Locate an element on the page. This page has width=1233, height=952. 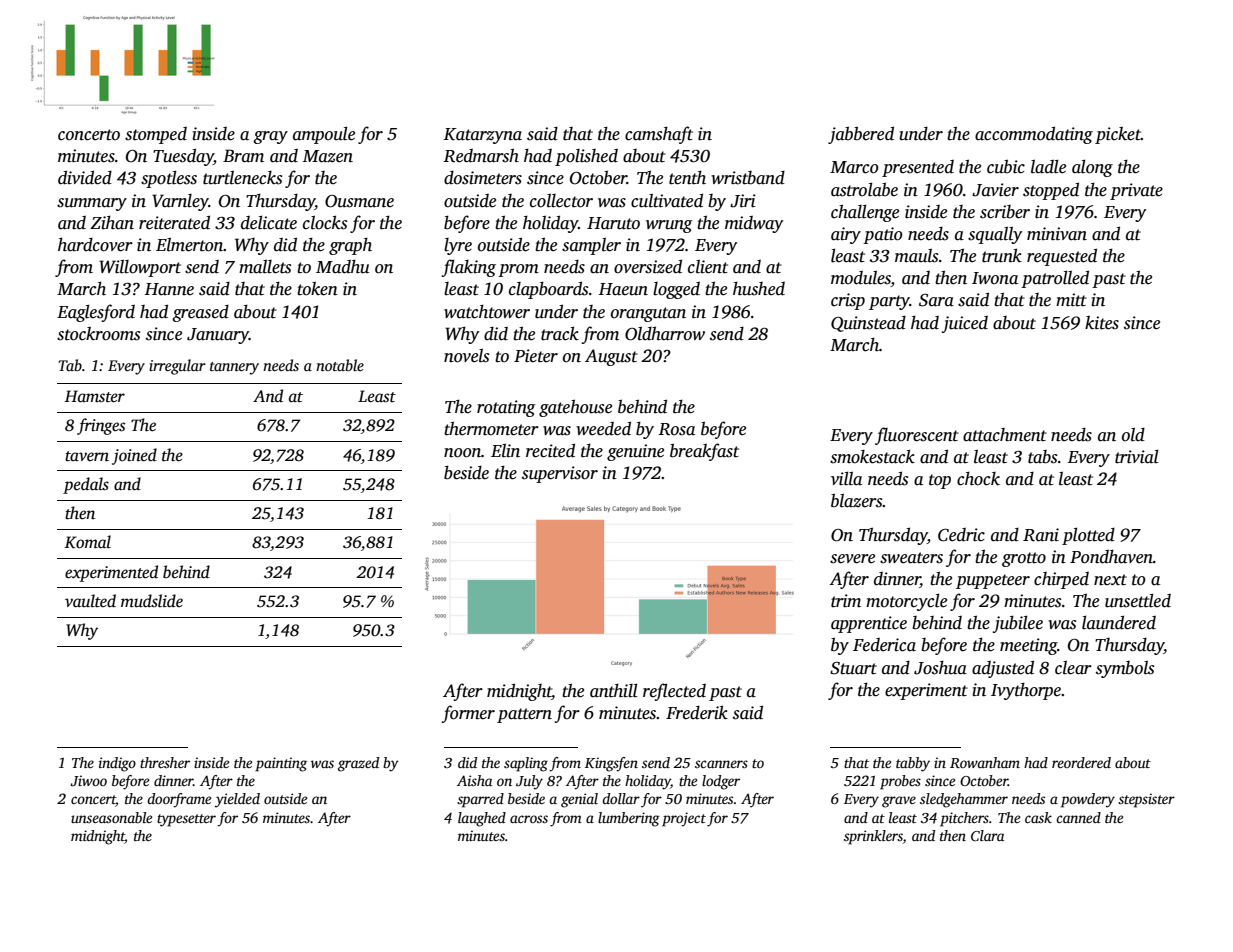
Willowport is located at coordinates (140, 268).
